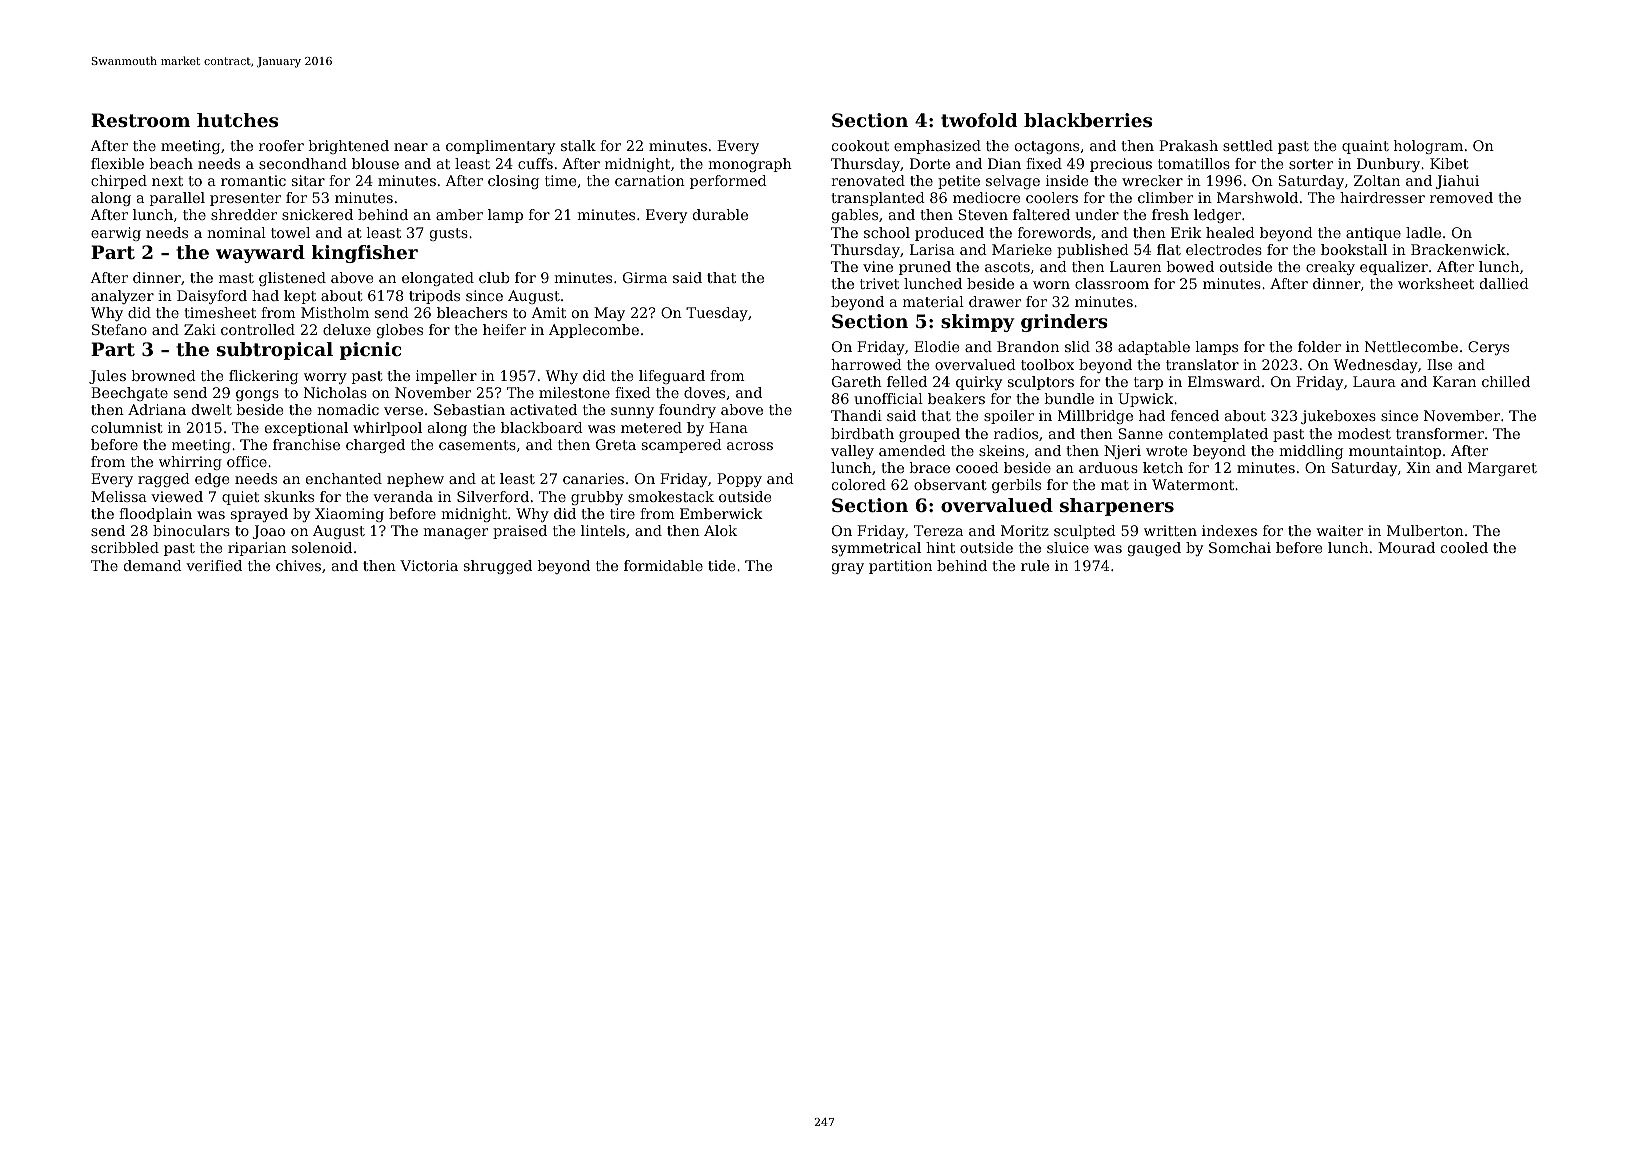 The image size is (1628, 1151). What do you see at coordinates (493, 496) in the image?
I see `Silverford` at bounding box center [493, 496].
